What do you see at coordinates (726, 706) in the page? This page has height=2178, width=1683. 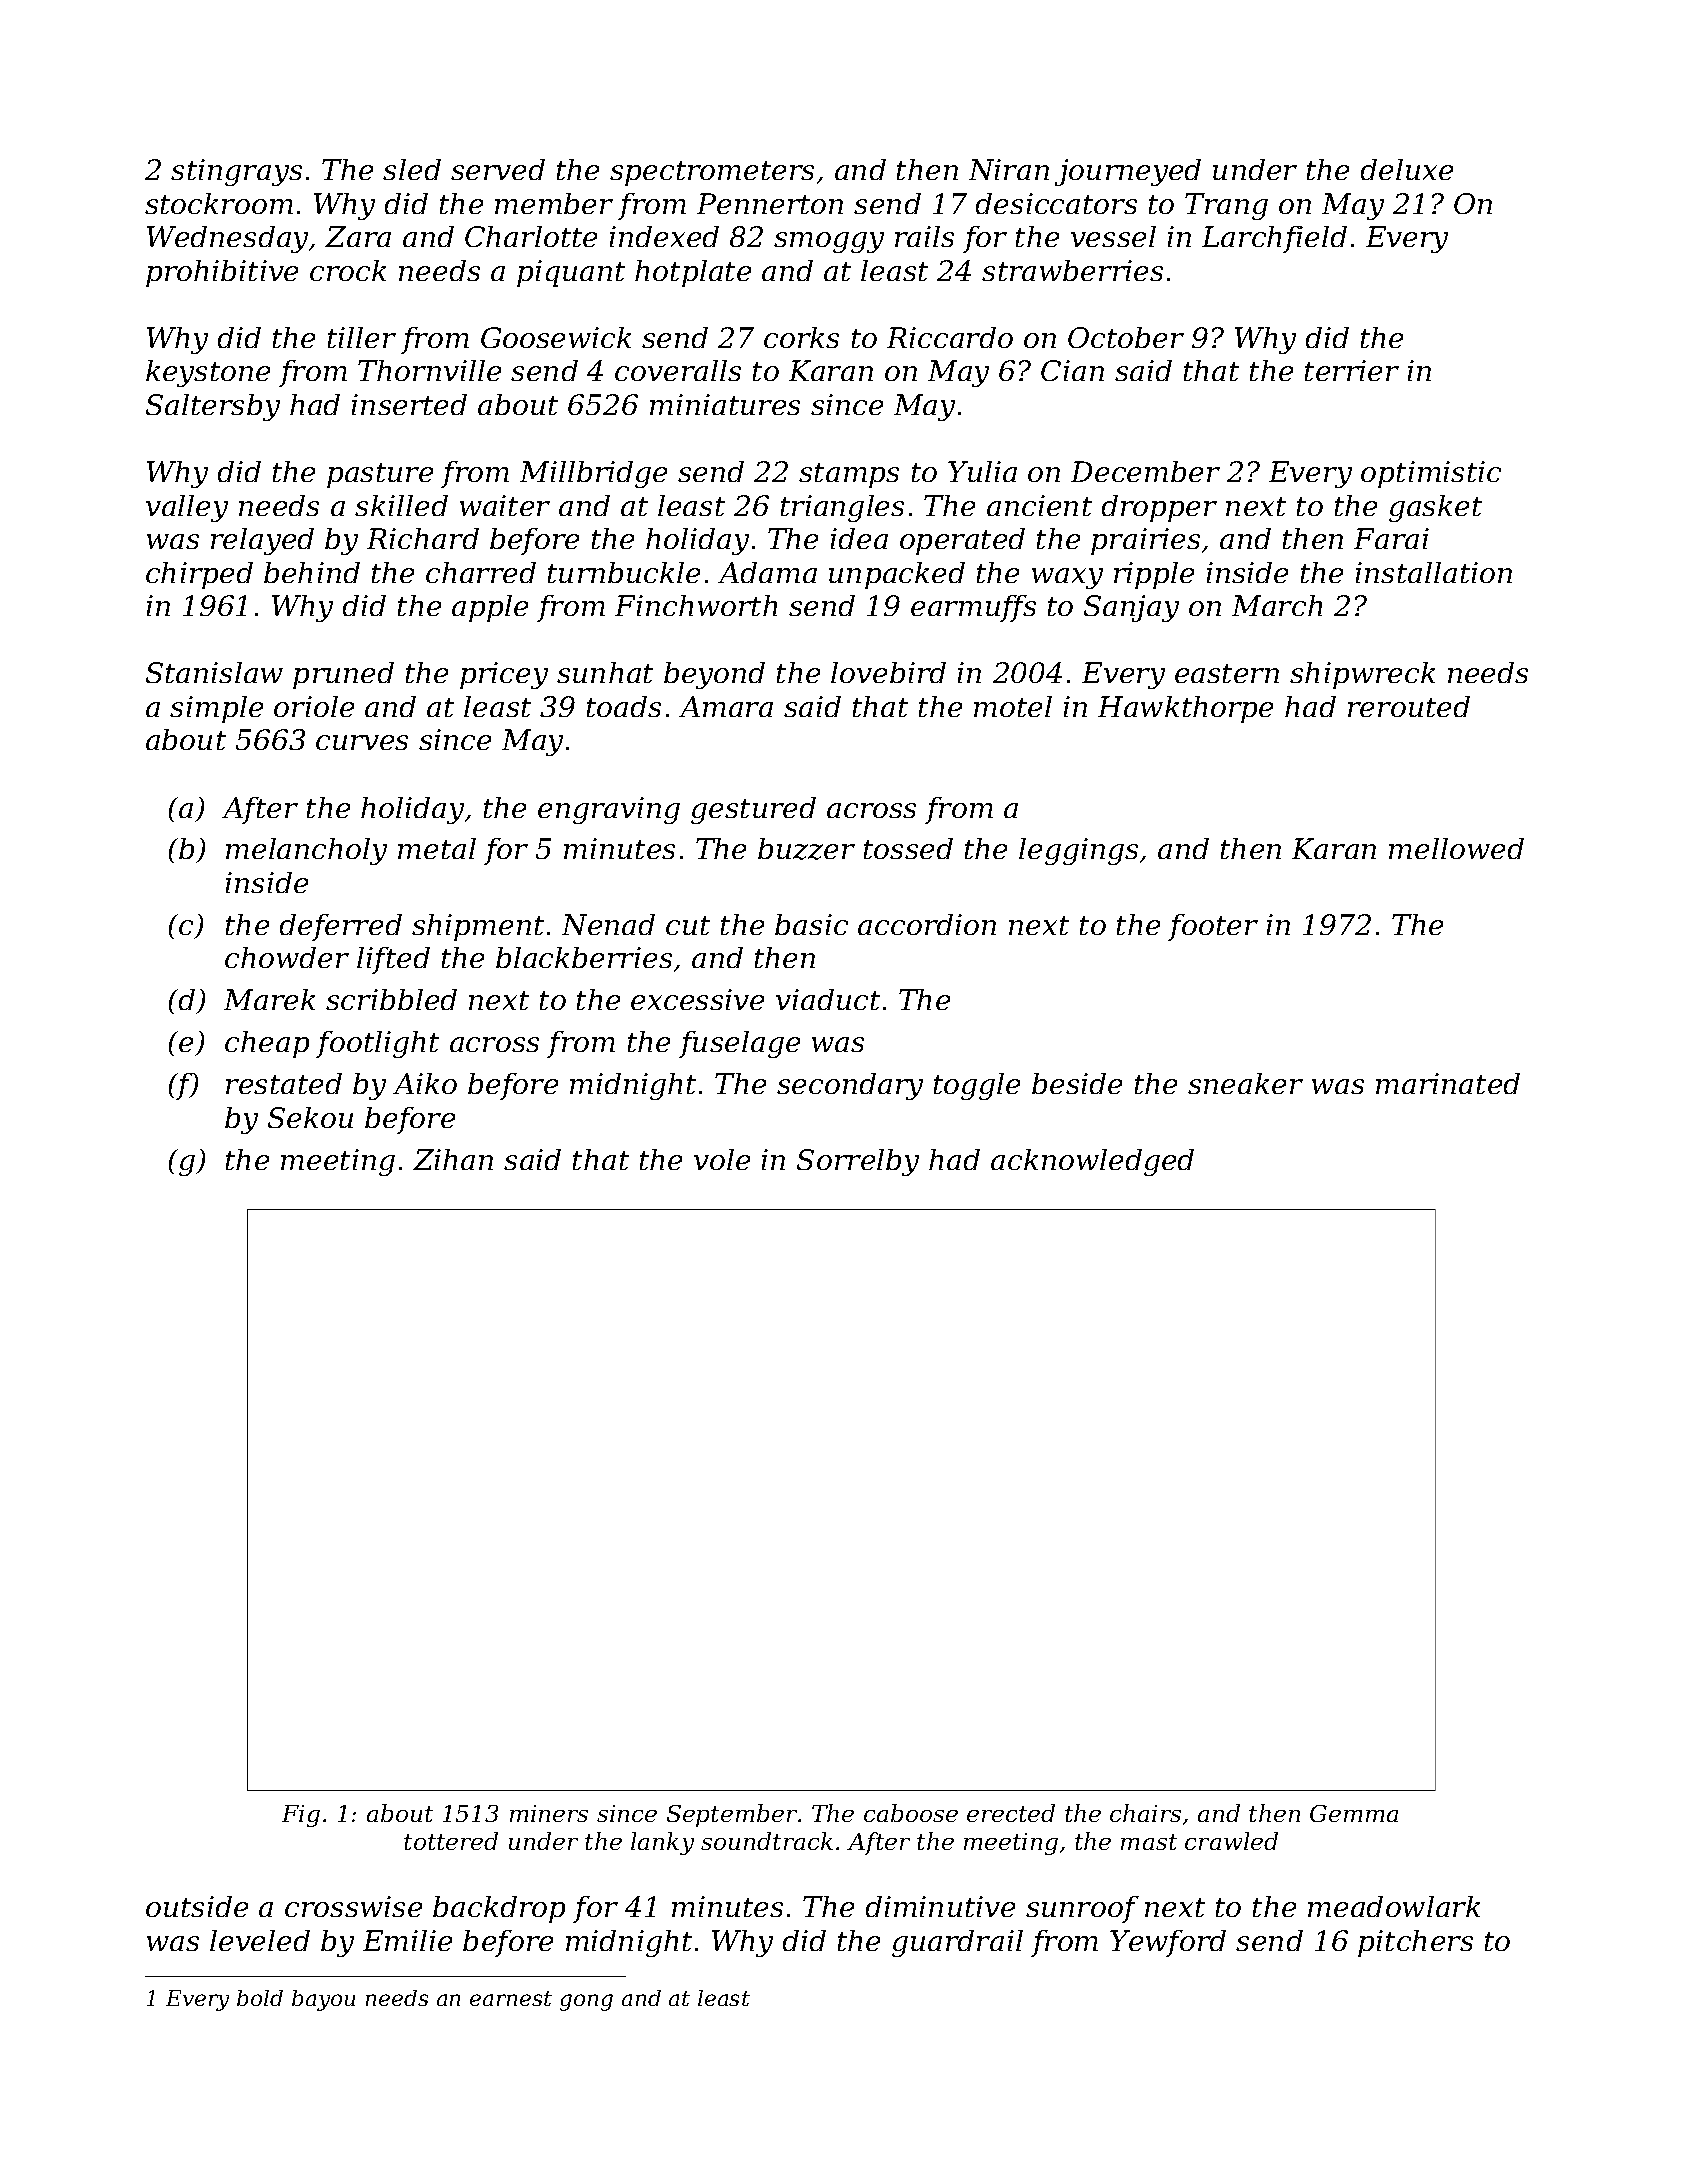 I see `Amara` at bounding box center [726, 706].
